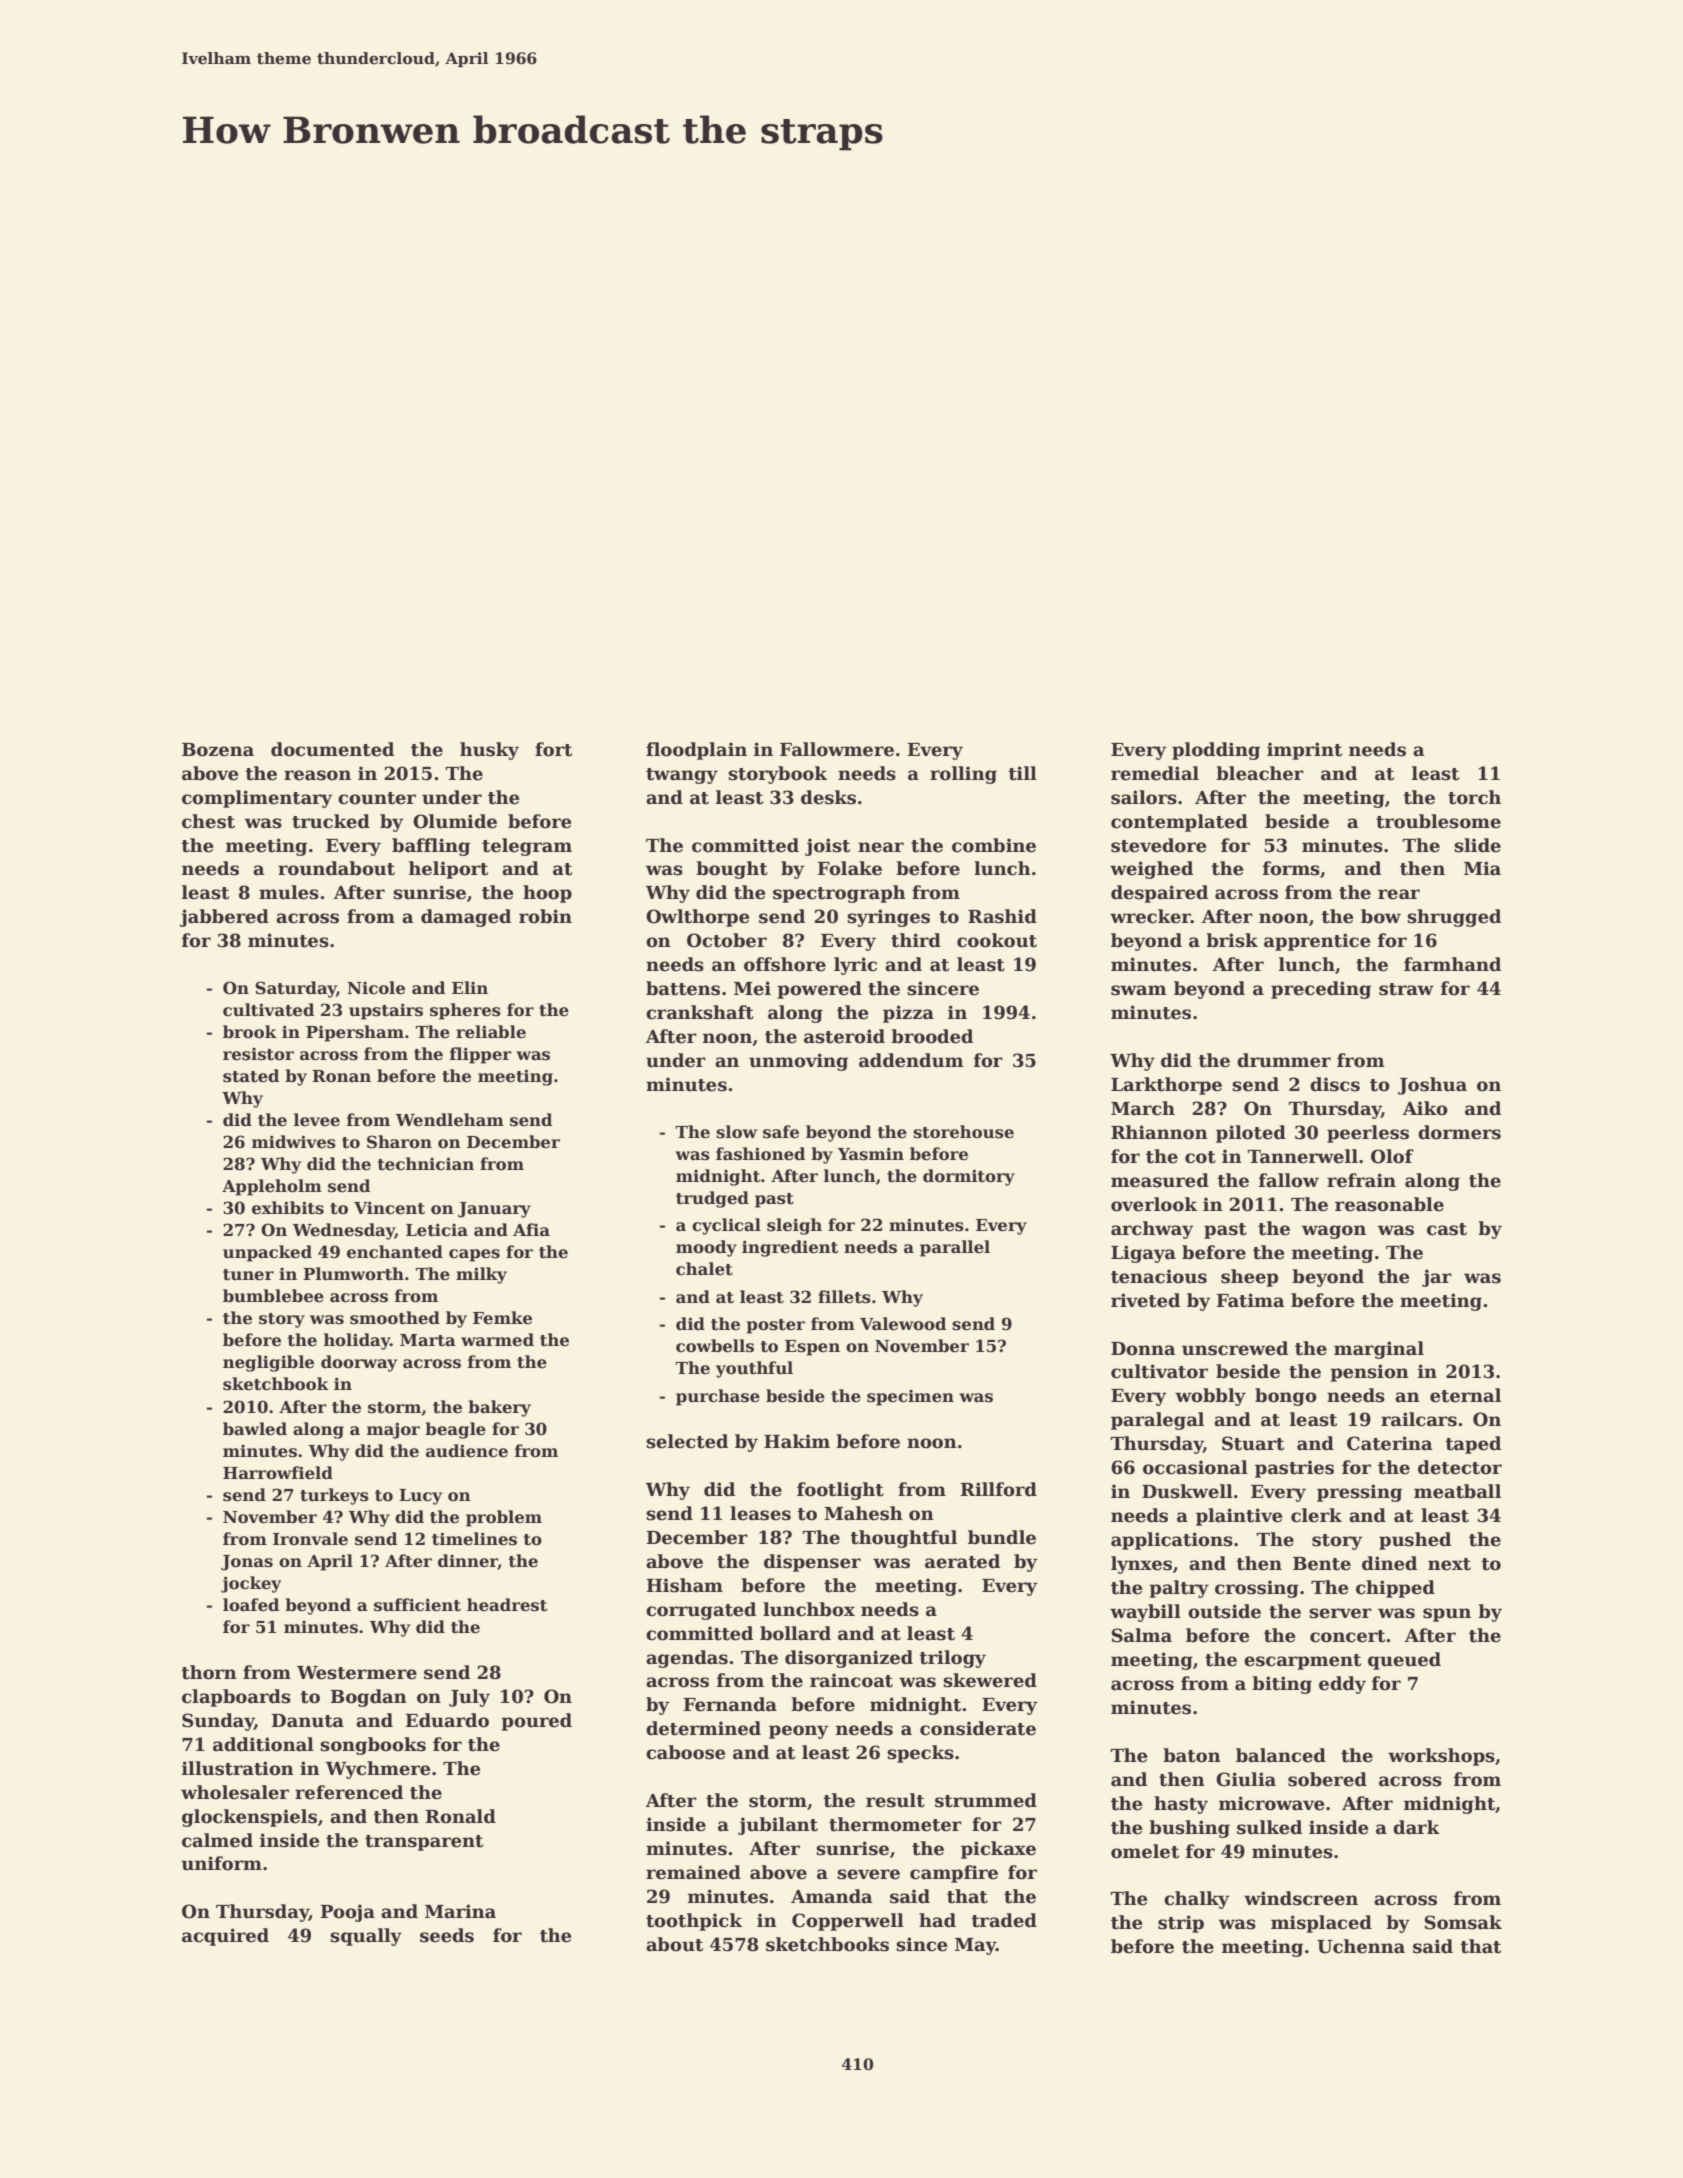 This screenshot has width=1683, height=2178. I want to click on considerate, so click(978, 1728).
